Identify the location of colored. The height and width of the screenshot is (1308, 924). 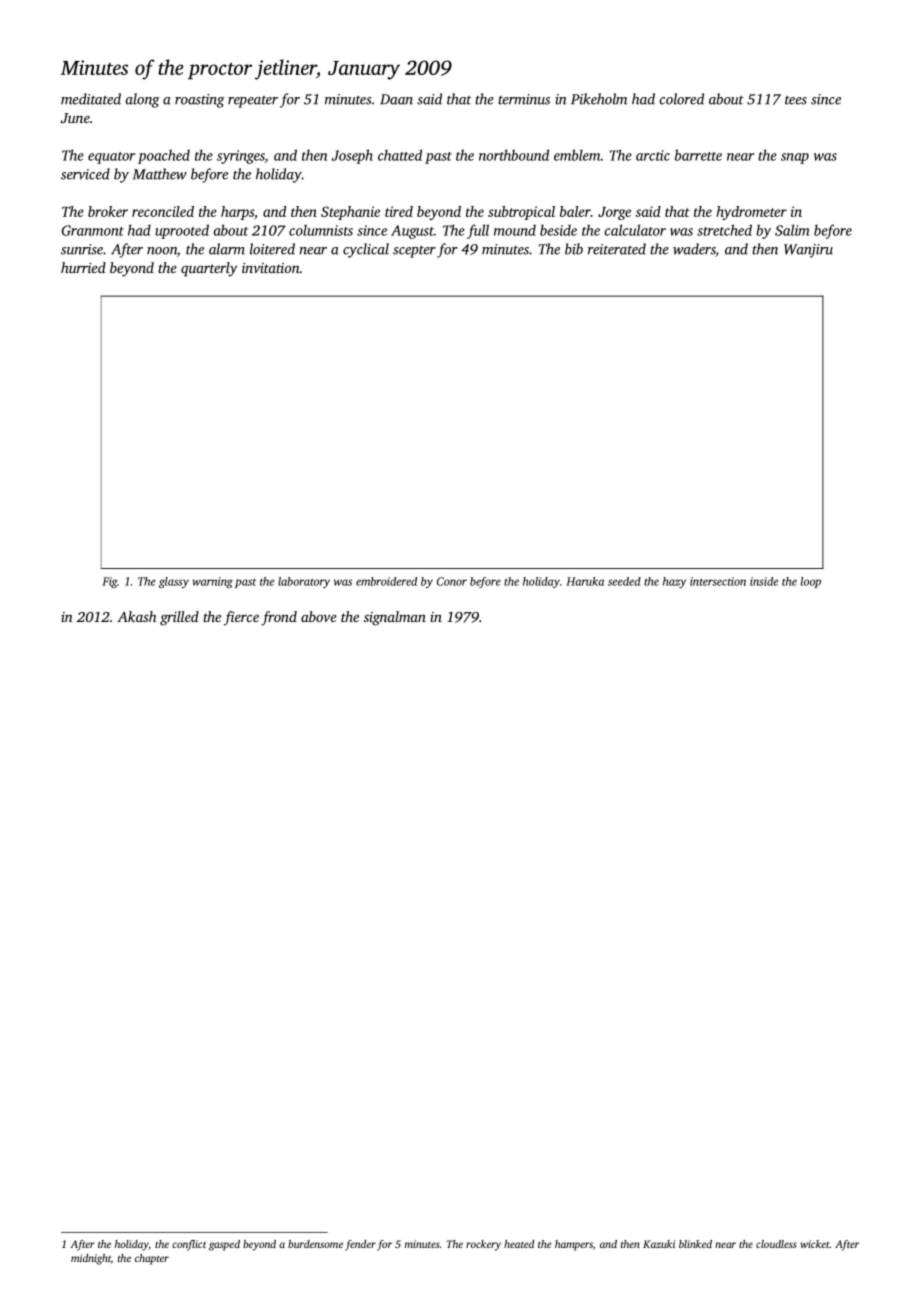
(681, 99).
